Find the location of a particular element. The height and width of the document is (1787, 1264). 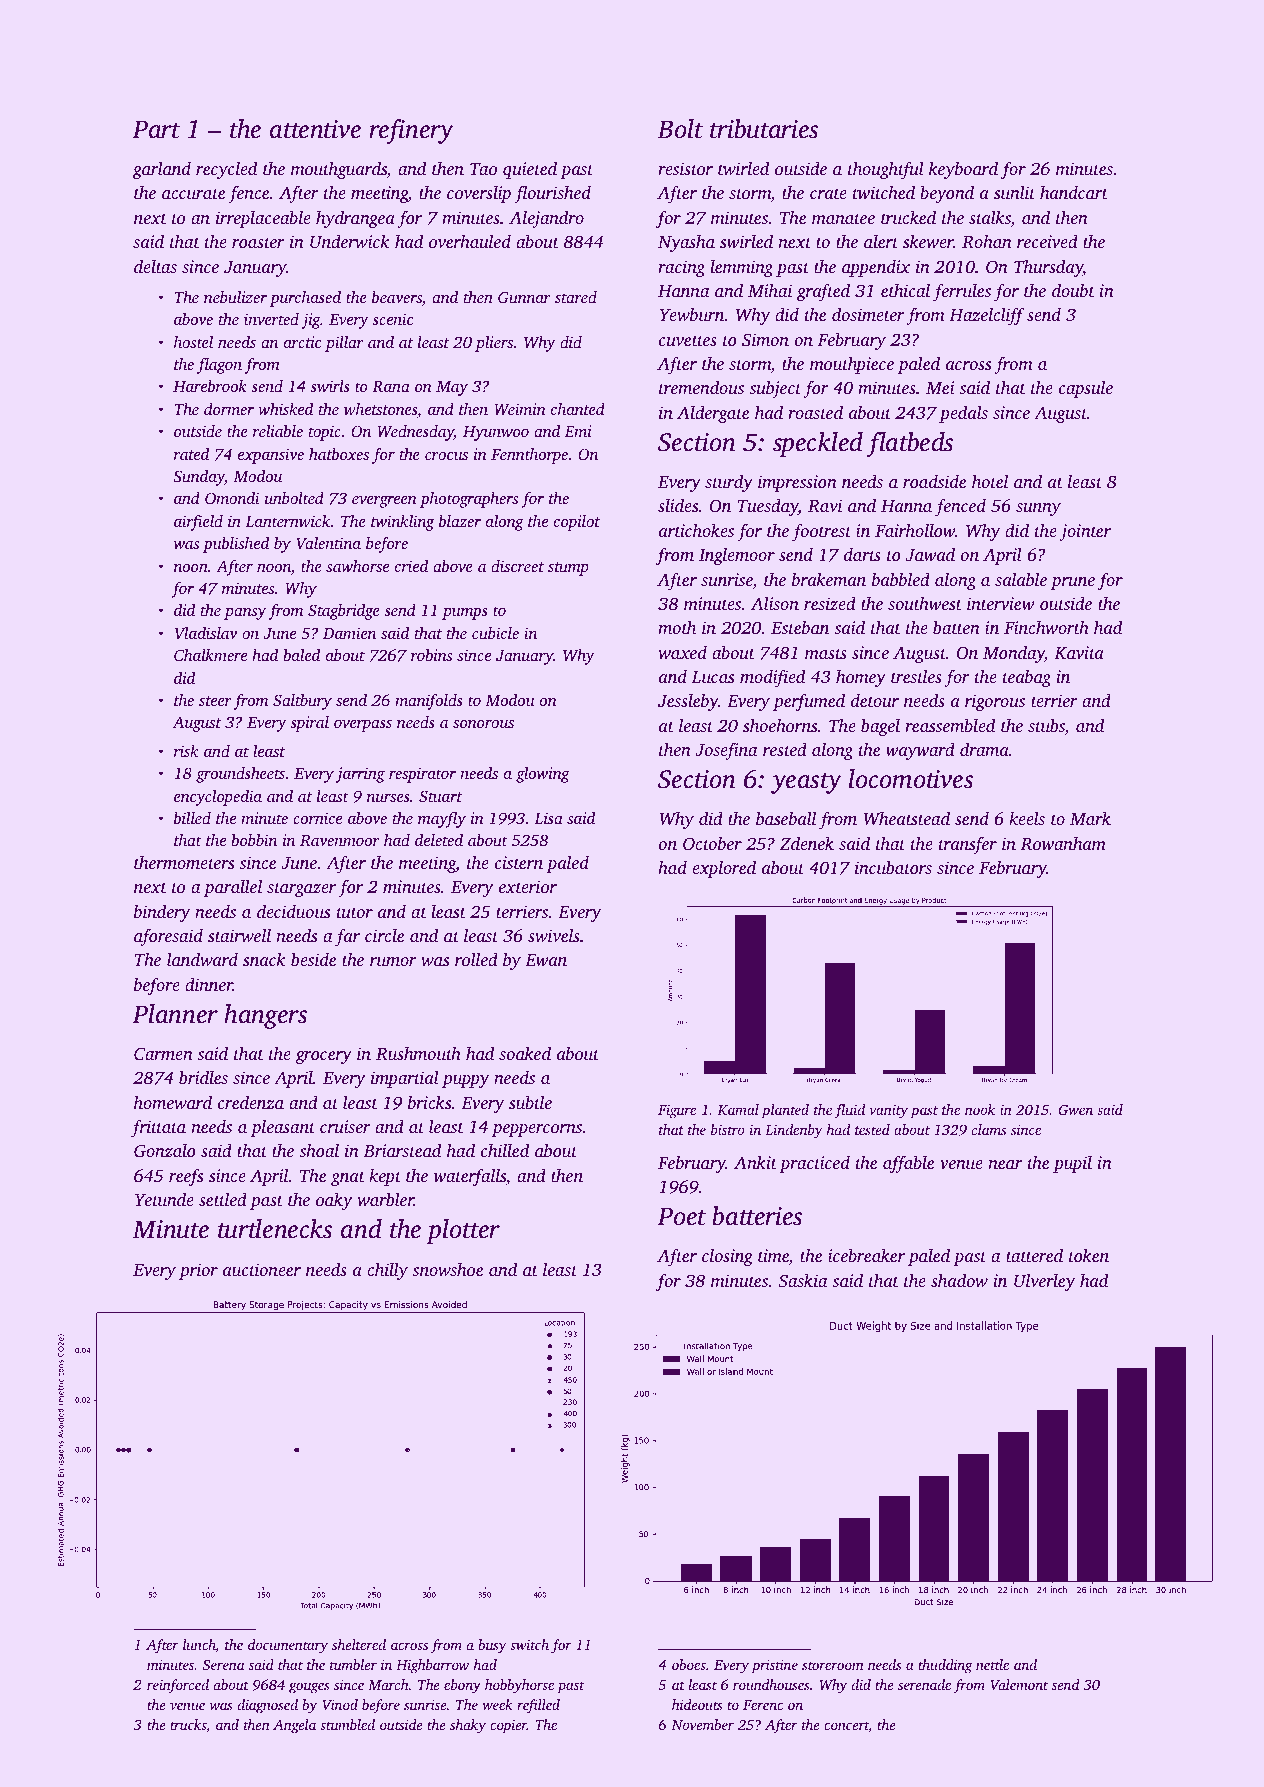

hydrangea is located at coordinates (355, 219).
